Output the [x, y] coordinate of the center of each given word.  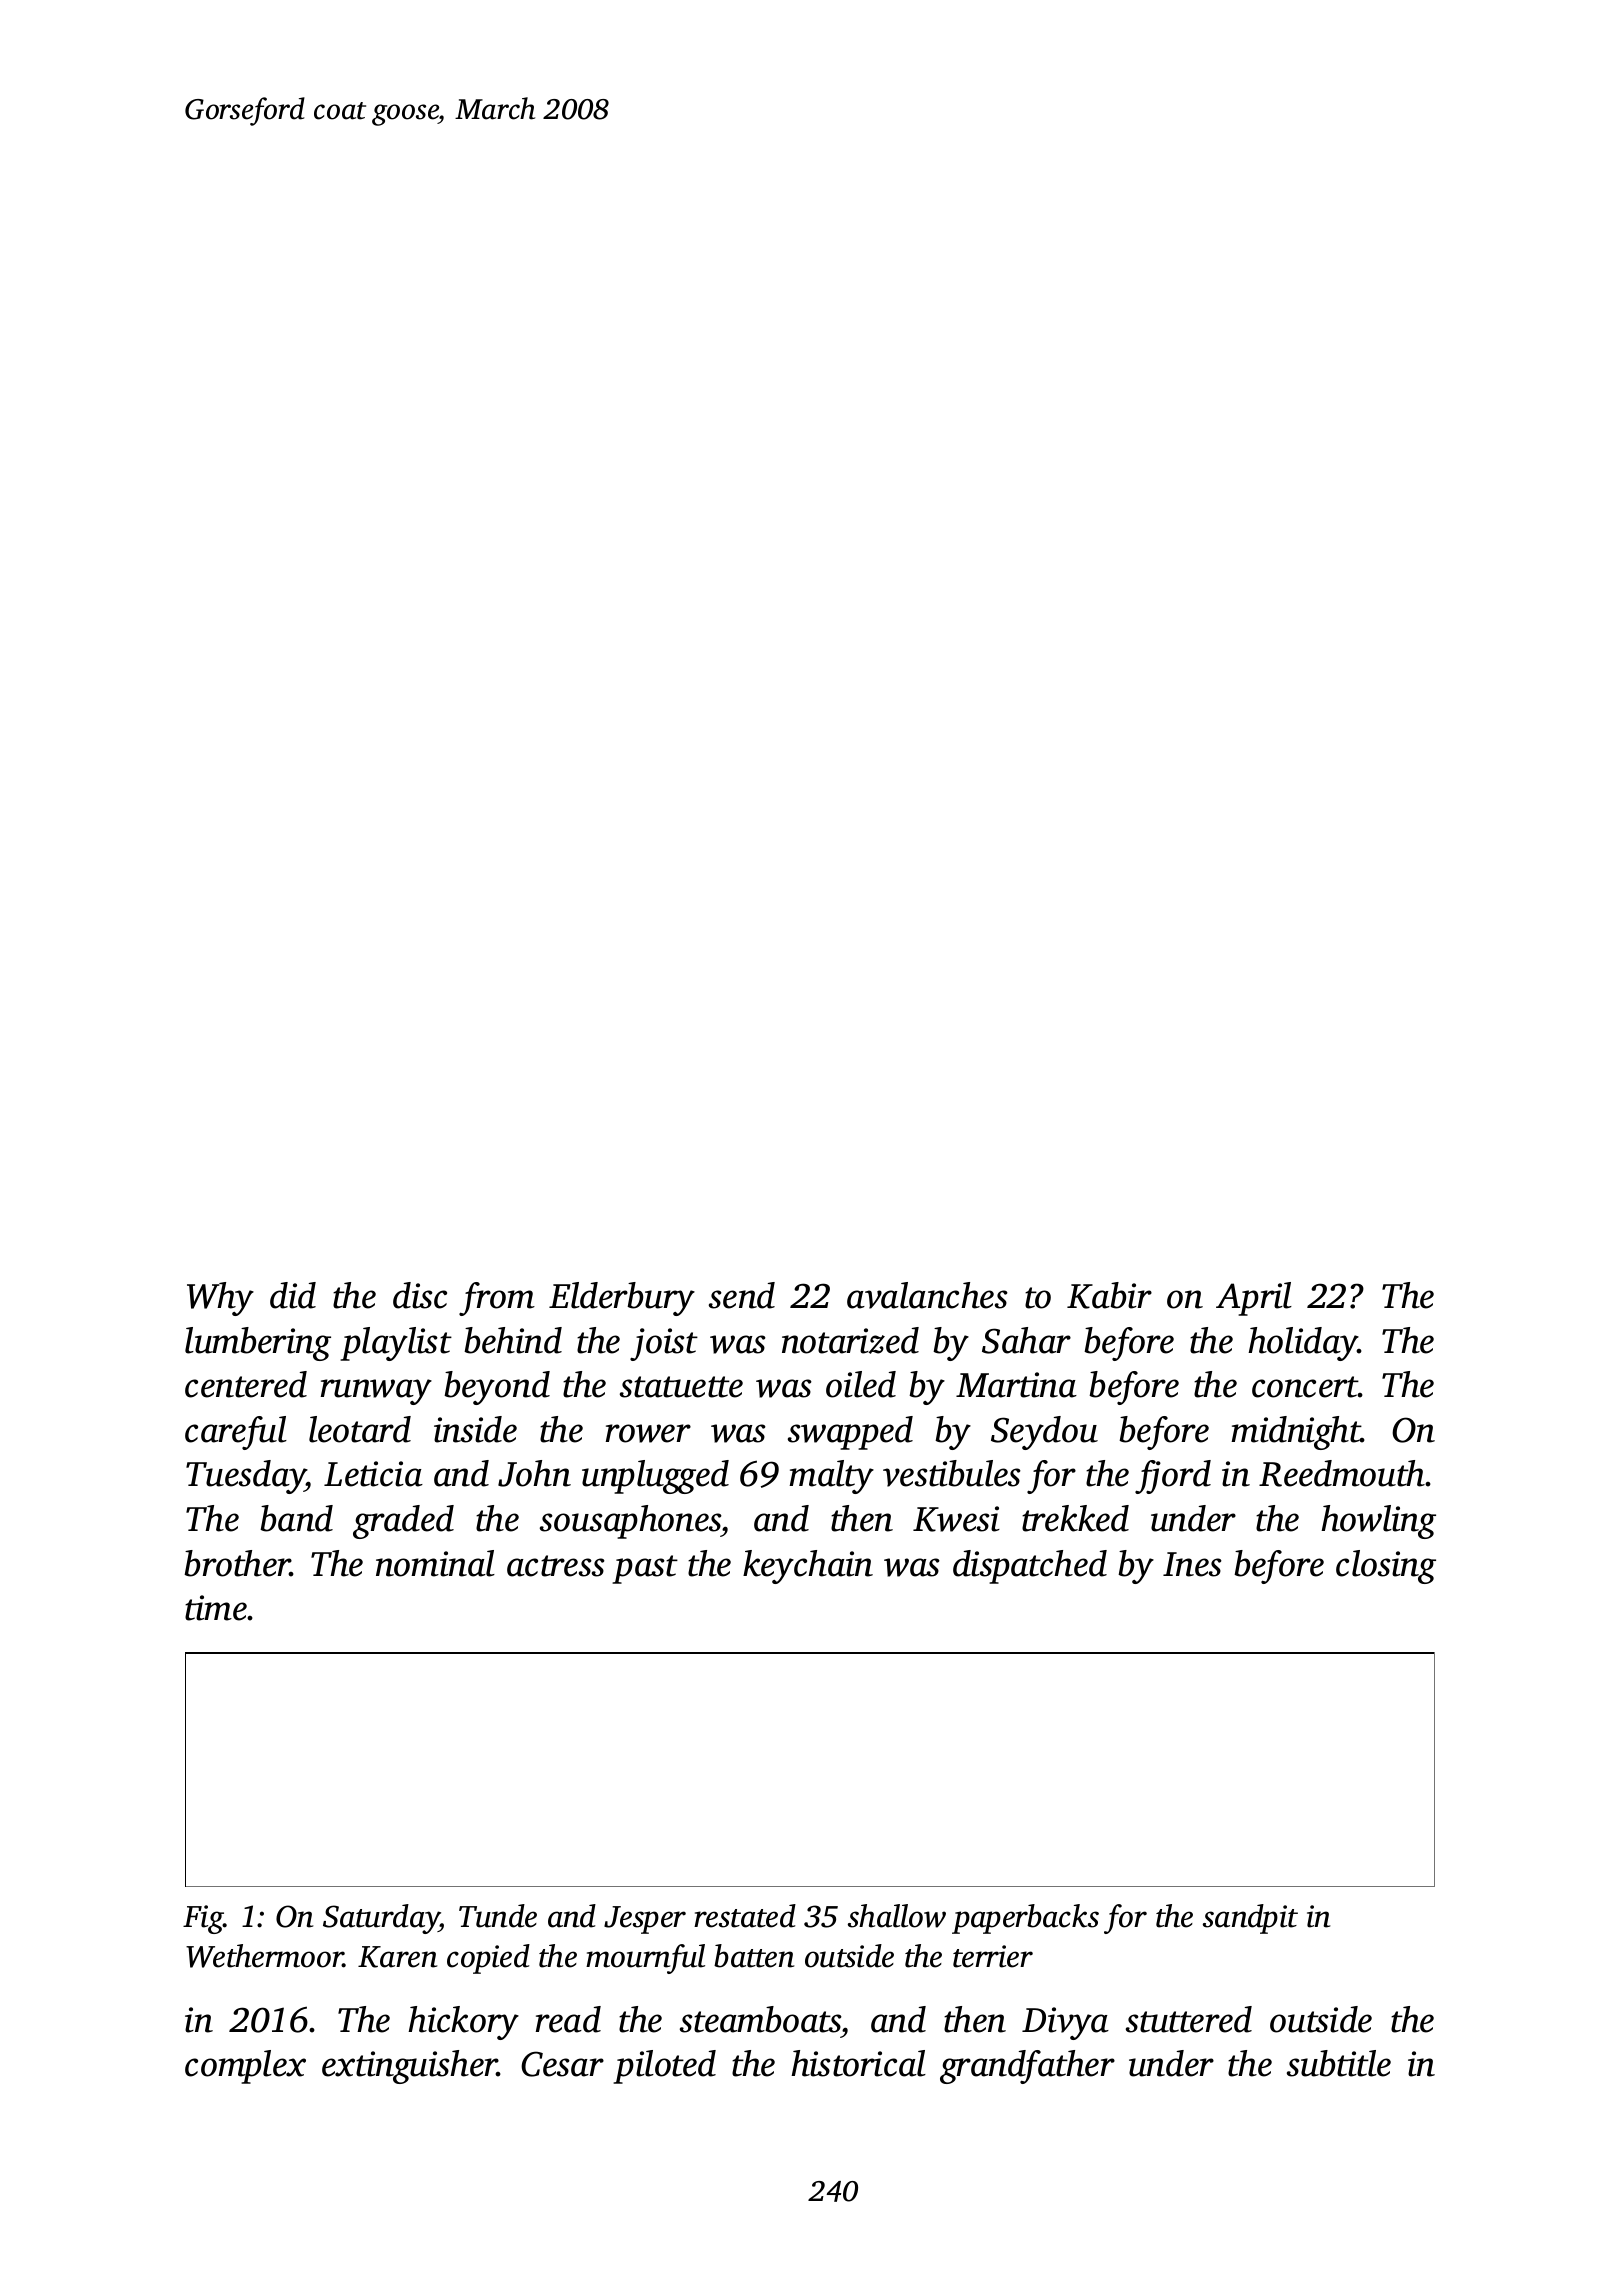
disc [420, 1295]
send [742, 1295]
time [216, 1608]
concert [1305, 1387]
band [296, 1518]
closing [1386, 1567]
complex [245, 2067]
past [645, 1569]
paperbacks [1025, 1919]
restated [745, 1916]
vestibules [952, 1473]
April [1254, 1299]
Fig [203, 1919]
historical [858, 2063]
